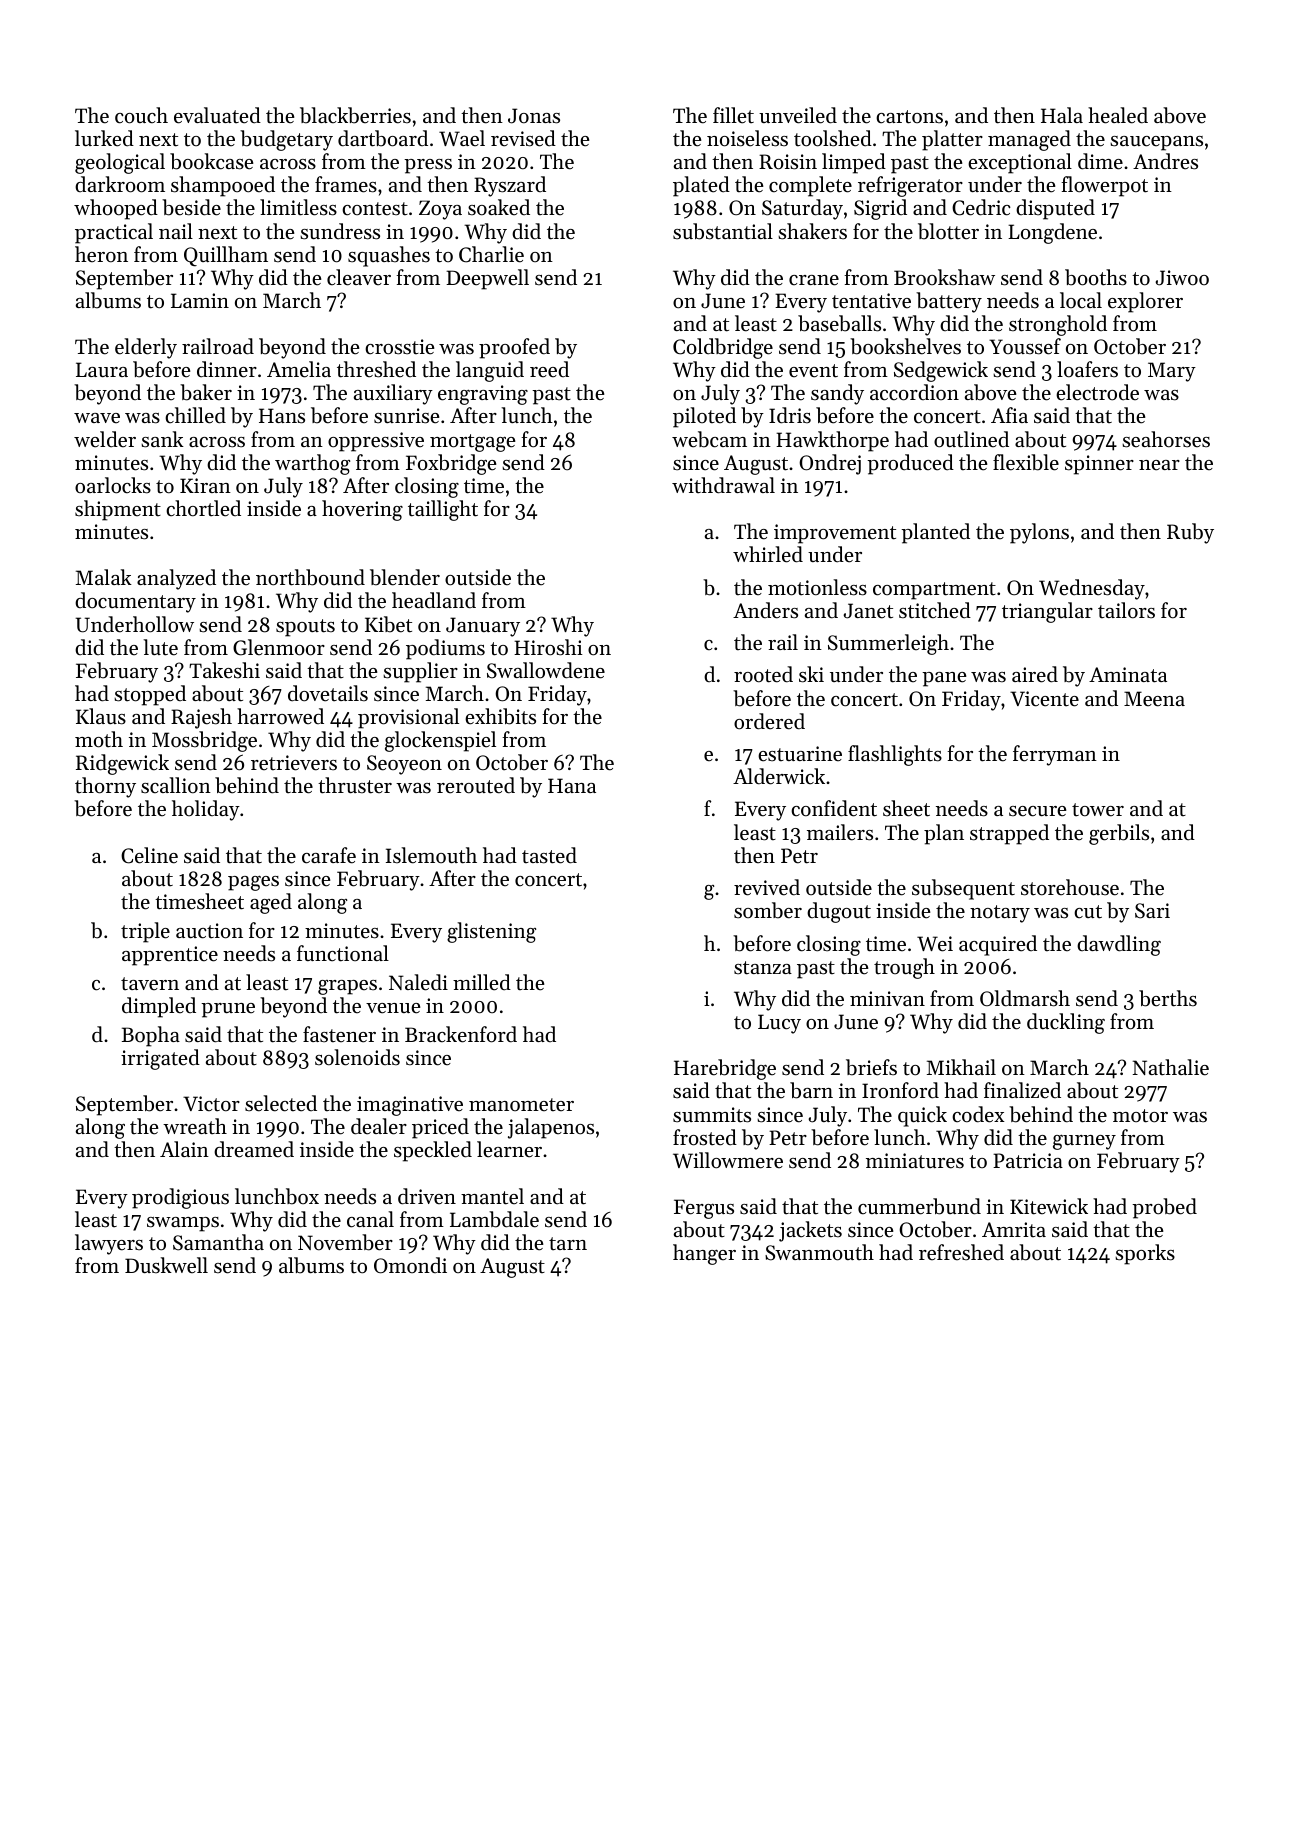 This screenshot has width=1293, height=1829. I want to click on shipment, so click(118, 510).
